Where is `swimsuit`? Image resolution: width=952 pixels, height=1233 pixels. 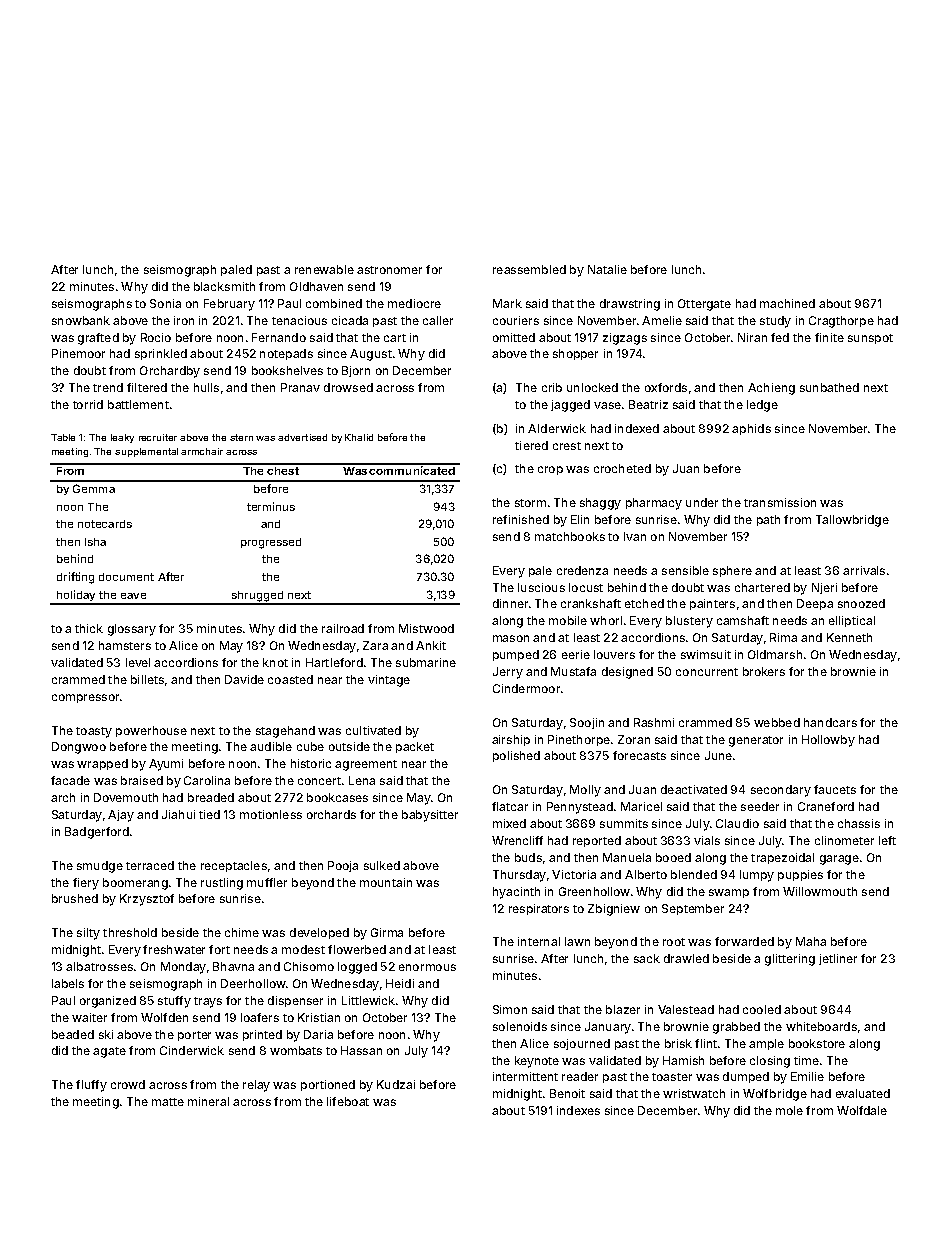
swimsuit is located at coordinates (706, 654).
